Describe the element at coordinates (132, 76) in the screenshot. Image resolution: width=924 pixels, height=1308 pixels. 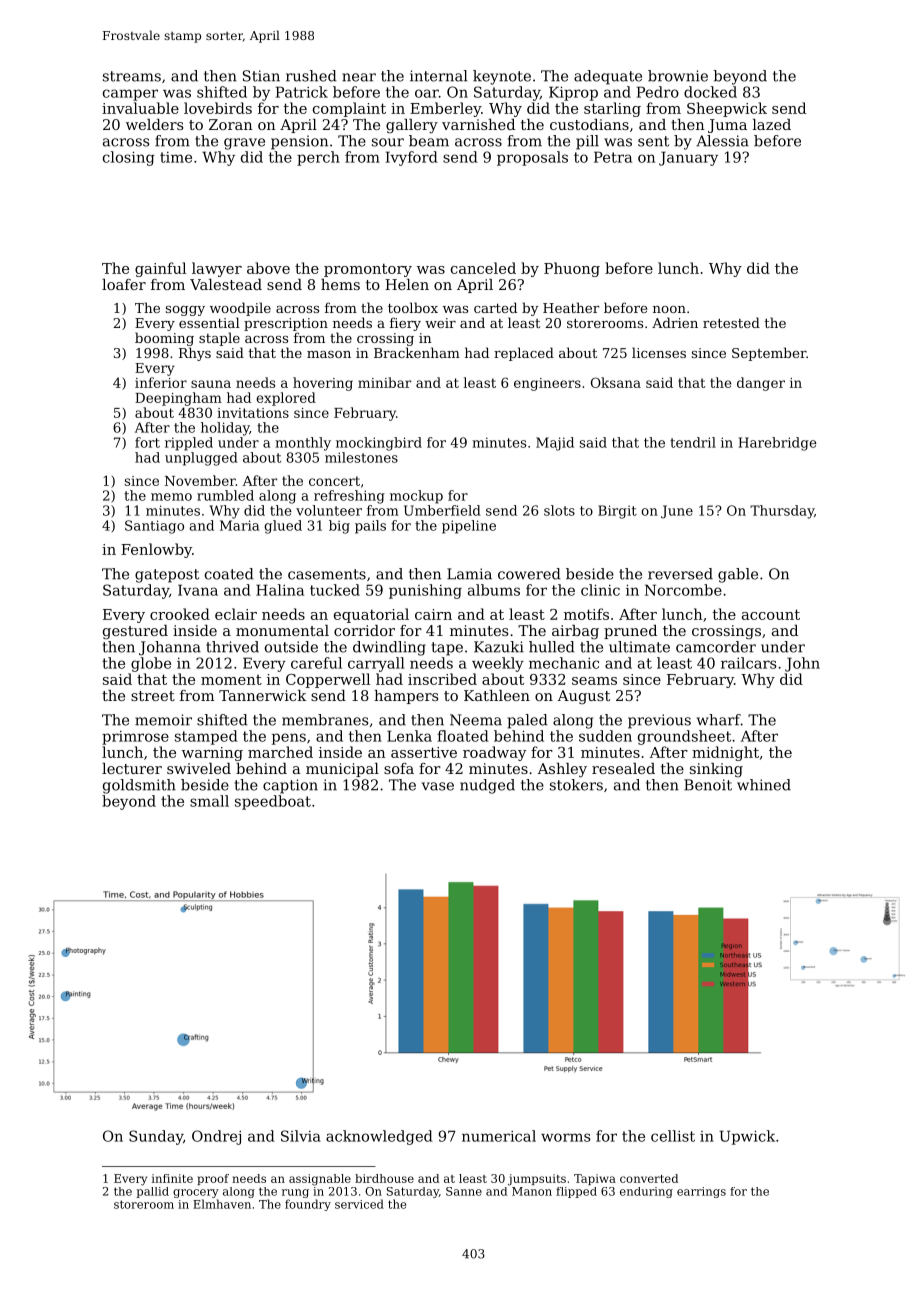
I see `streams` at that location.
